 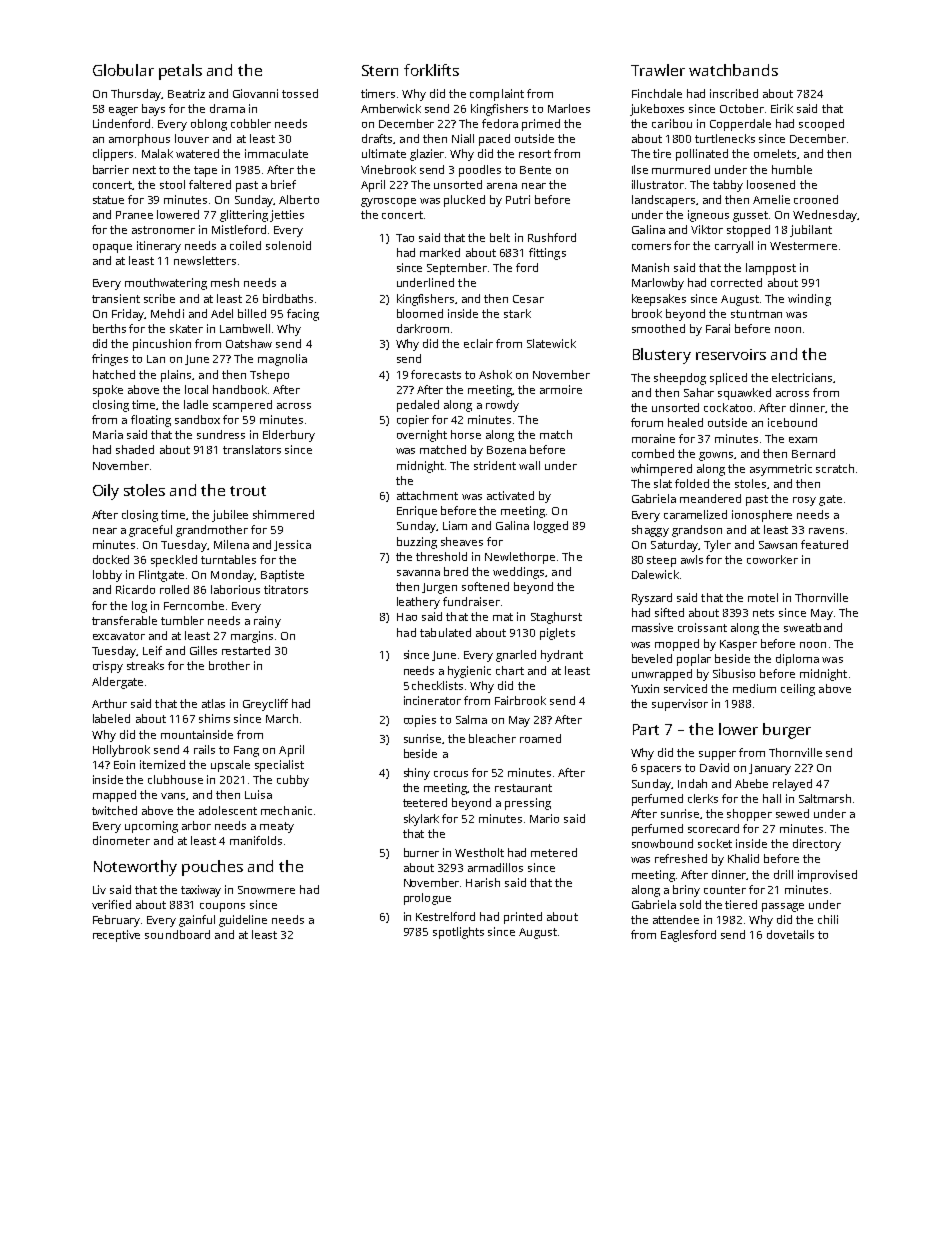 What do you see at coordinates (230, 766) in the page?
I see `upscale` at bounding box center [230, 766].
